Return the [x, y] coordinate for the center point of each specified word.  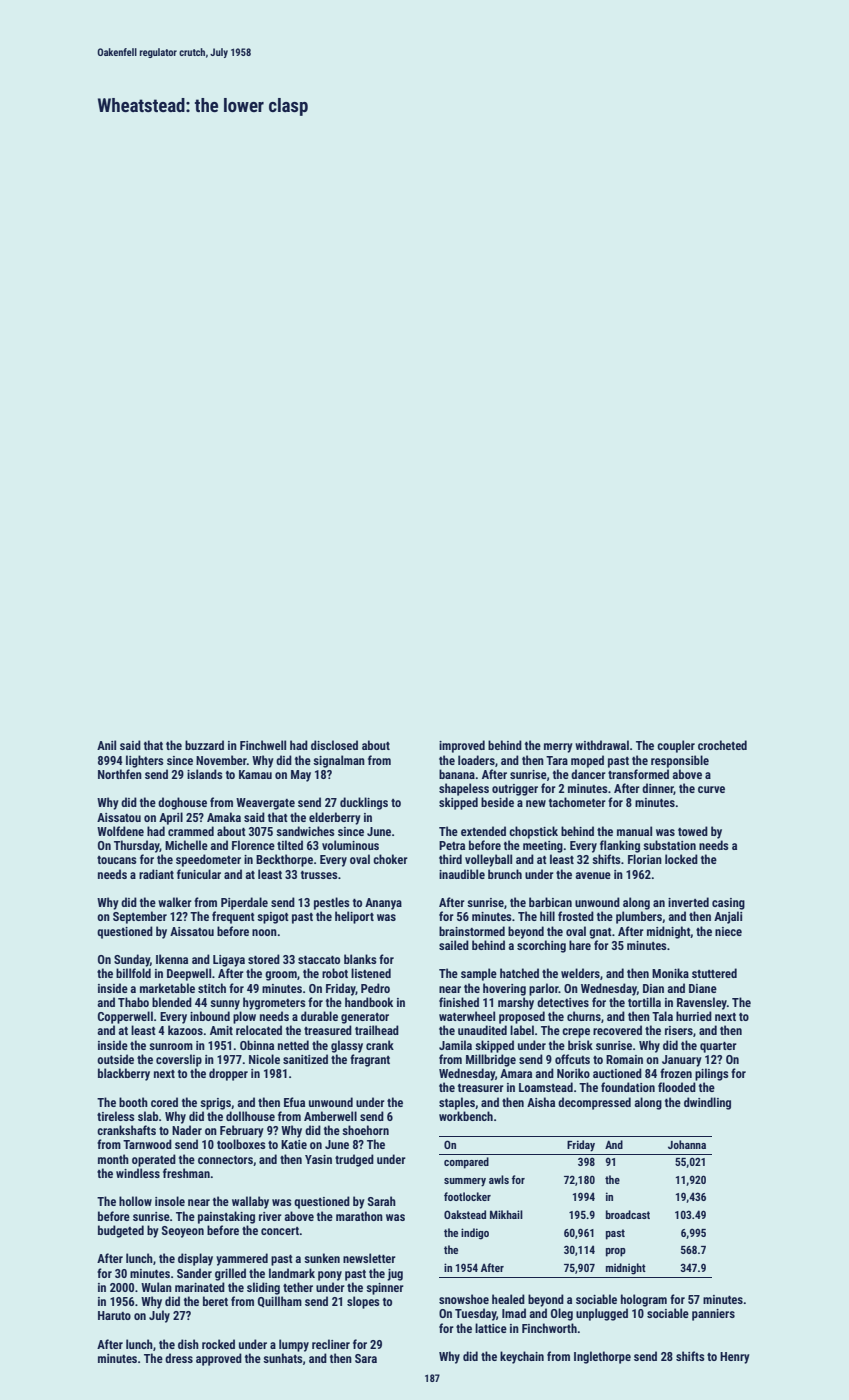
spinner [385, 1289]
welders [580, 973]
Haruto [114, 1315]
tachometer [577, 802]
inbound [210, 1016]
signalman [339, 761]
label [522, 1030]
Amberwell [330, 1116]
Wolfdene [120, 831]
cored [164, 1102]
